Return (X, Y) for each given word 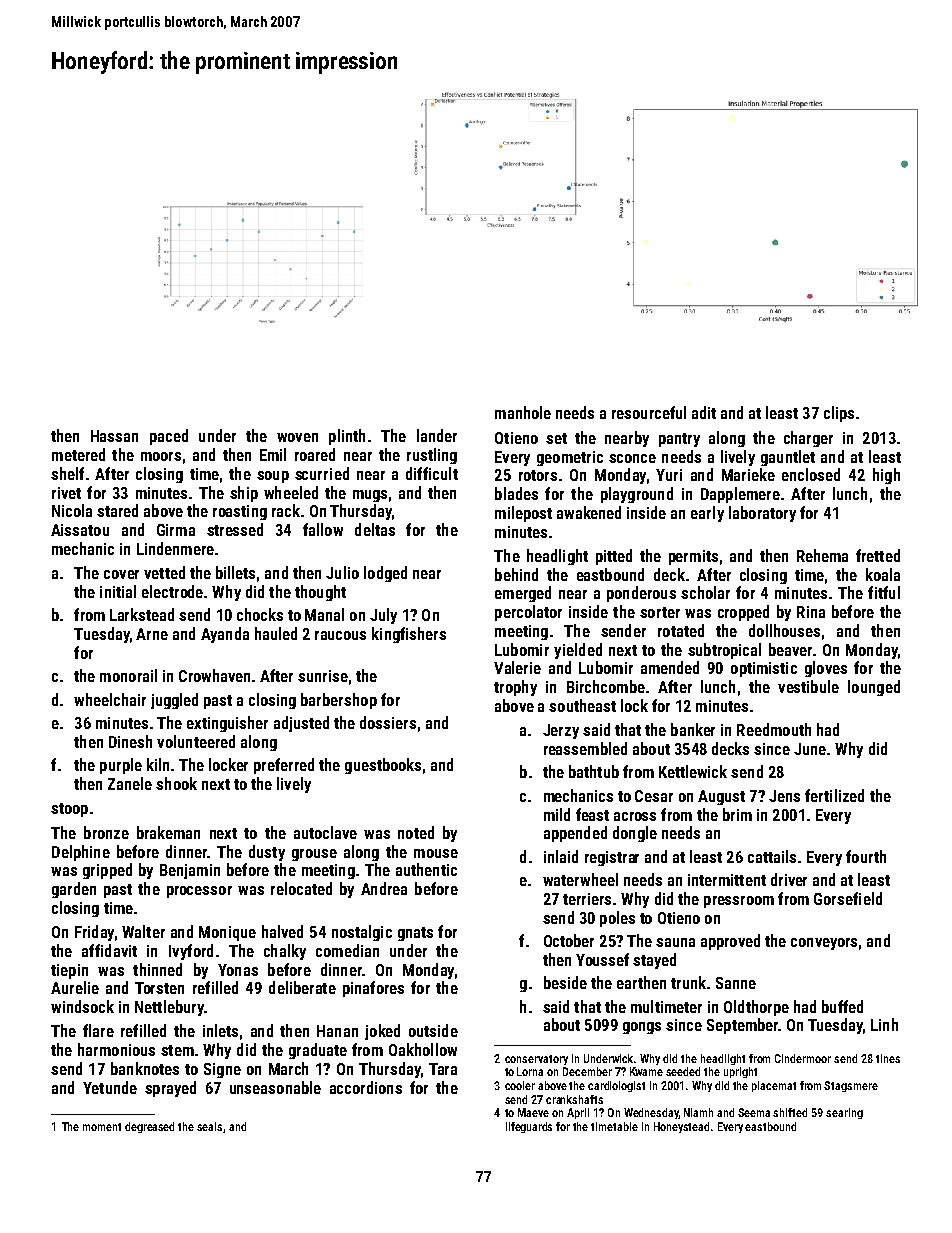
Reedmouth (774, 729)
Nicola (72, 510)
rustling (432, 456)
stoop (69, 810)
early (707, 514)
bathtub (594, 771)
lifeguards (529, 1127)
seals (209, 1126)
